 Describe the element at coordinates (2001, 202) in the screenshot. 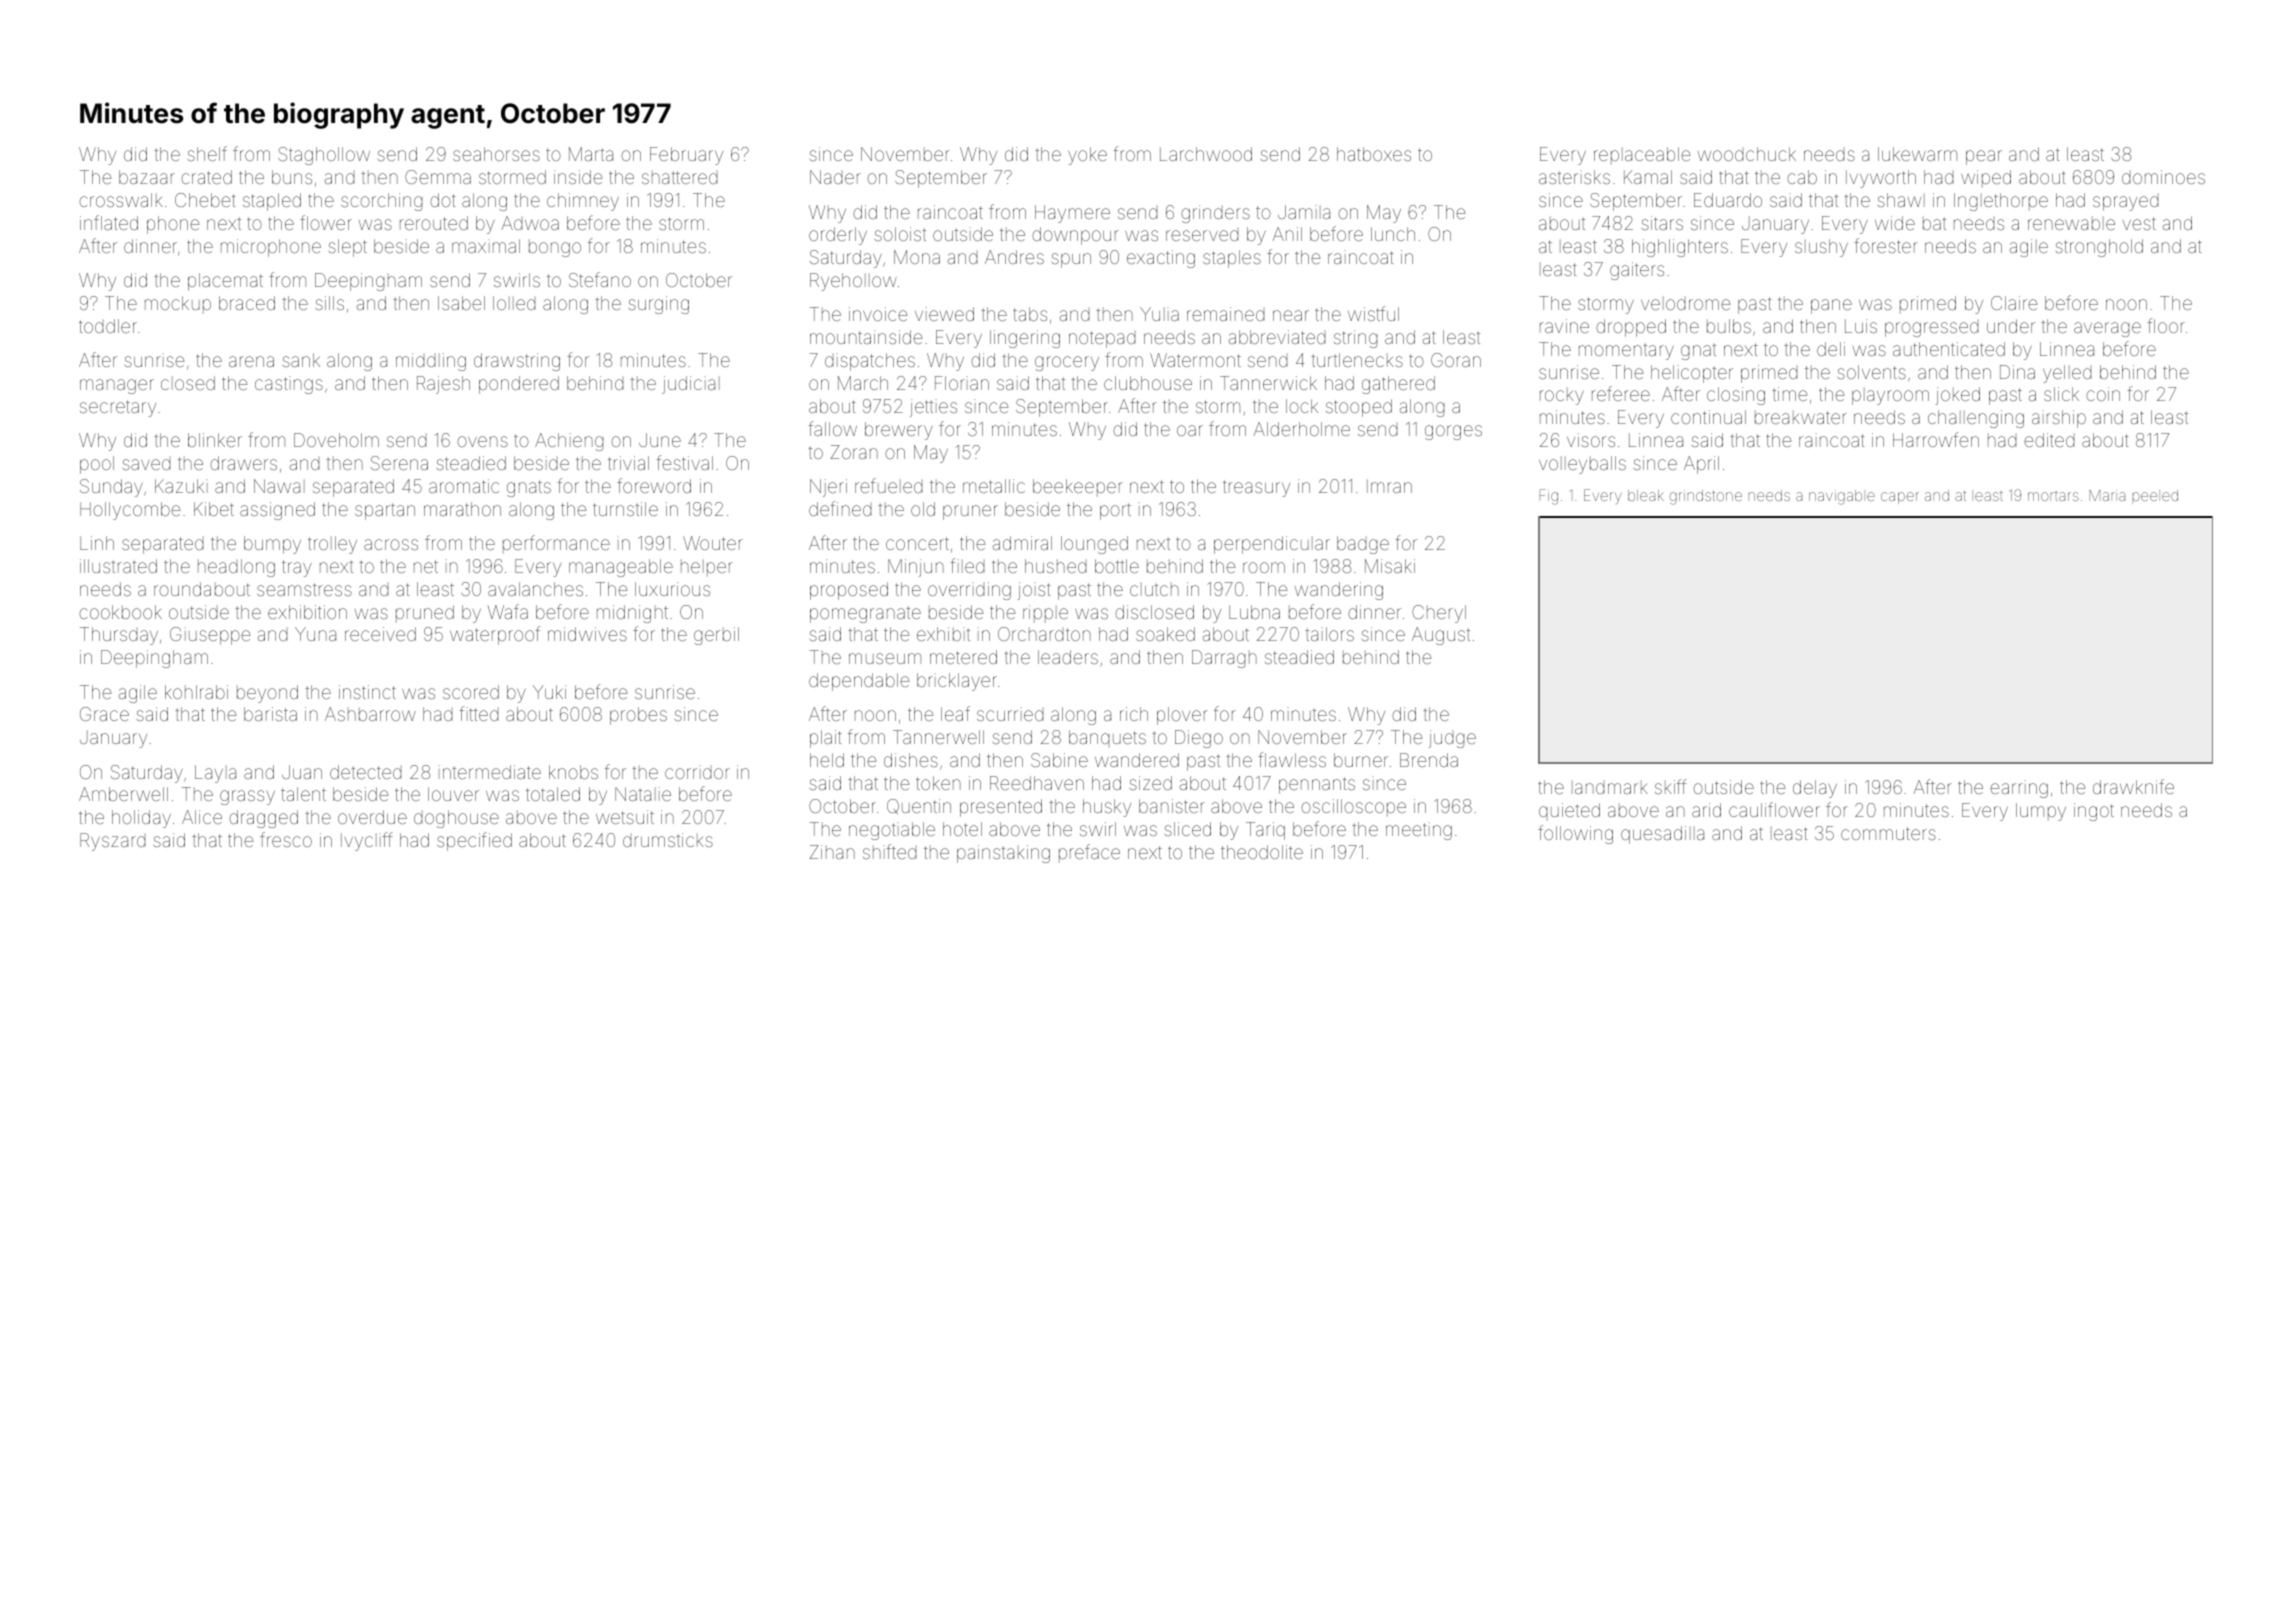

I see `Inglethorpe` at that location.
